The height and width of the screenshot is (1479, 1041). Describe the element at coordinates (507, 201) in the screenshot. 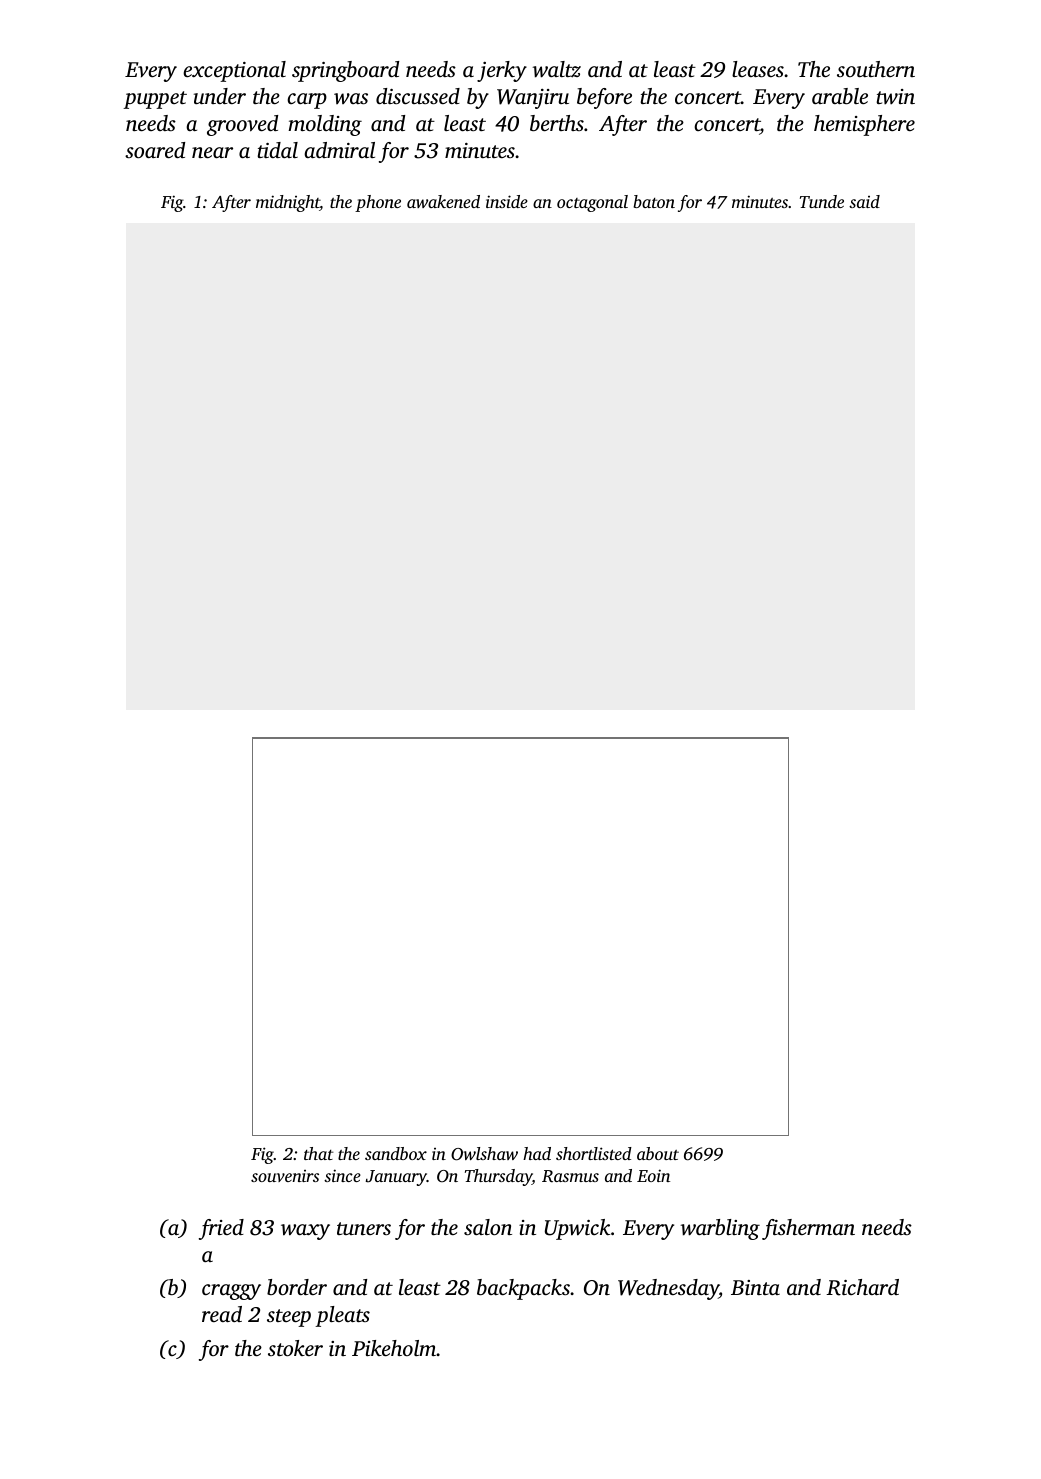

I see `inside` at that location.
